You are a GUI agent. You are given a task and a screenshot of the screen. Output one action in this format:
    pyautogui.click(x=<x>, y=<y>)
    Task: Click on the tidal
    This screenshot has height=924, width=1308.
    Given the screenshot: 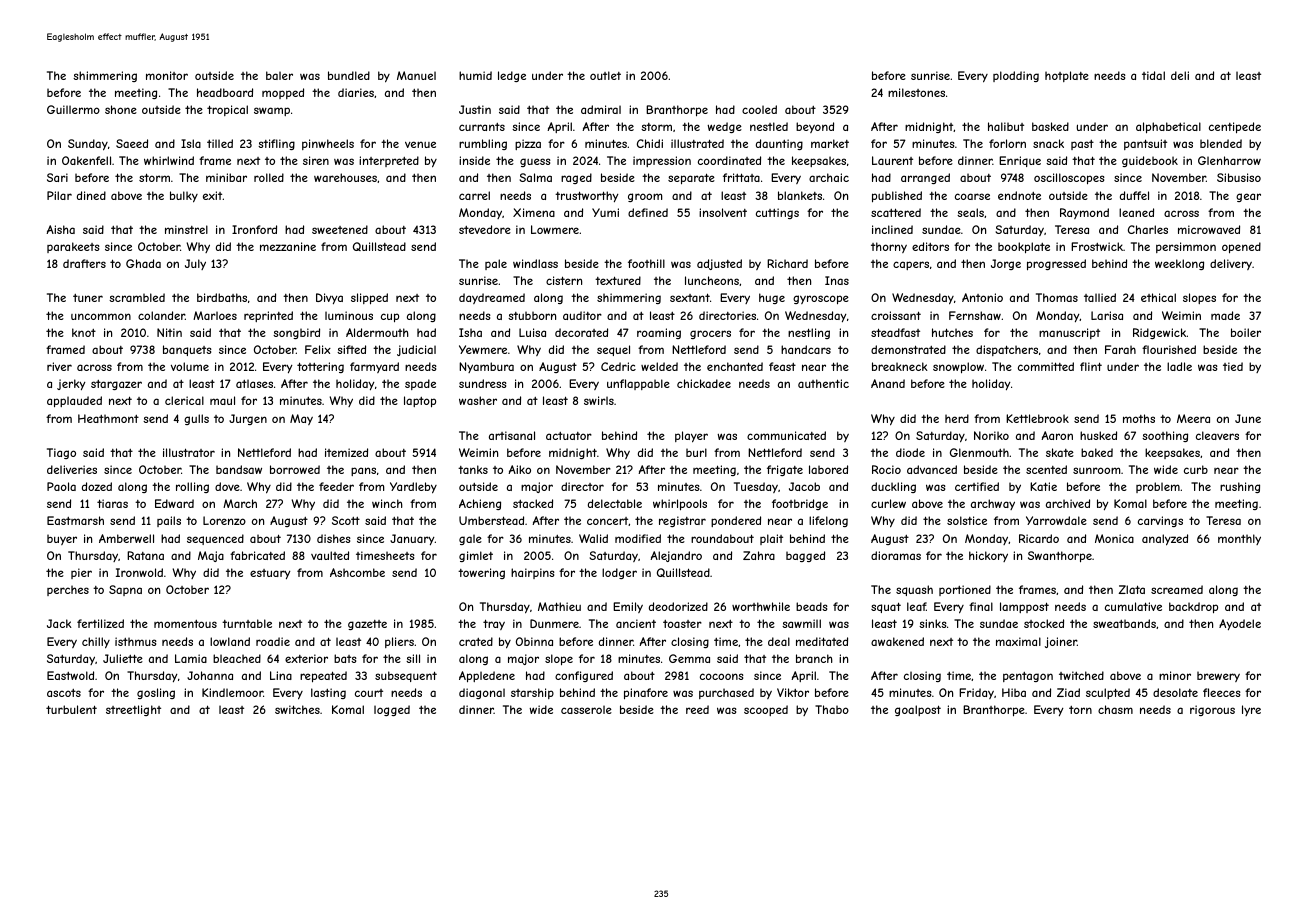 What is the action you would take?
    pyautogui.click(x=1153, y=75)
